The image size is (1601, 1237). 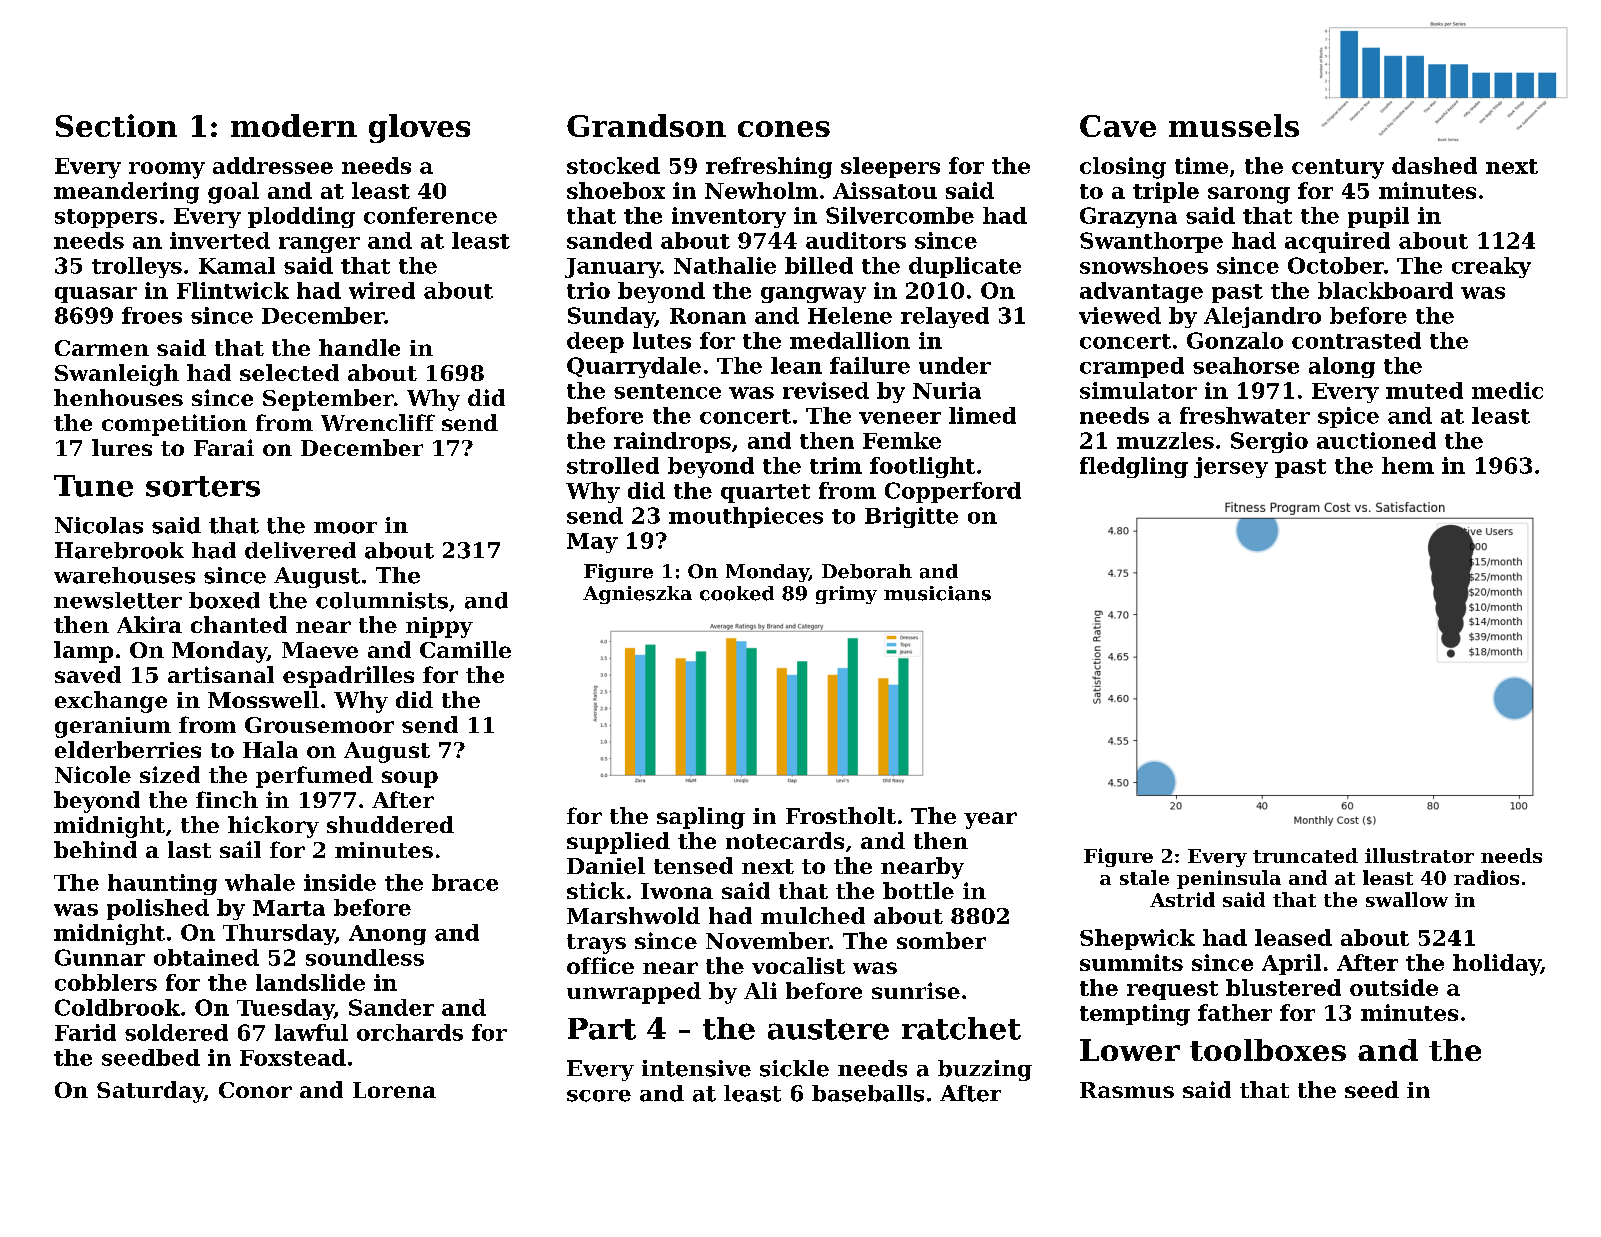 I want to click on duplicate, so click(x=965, y=267).
